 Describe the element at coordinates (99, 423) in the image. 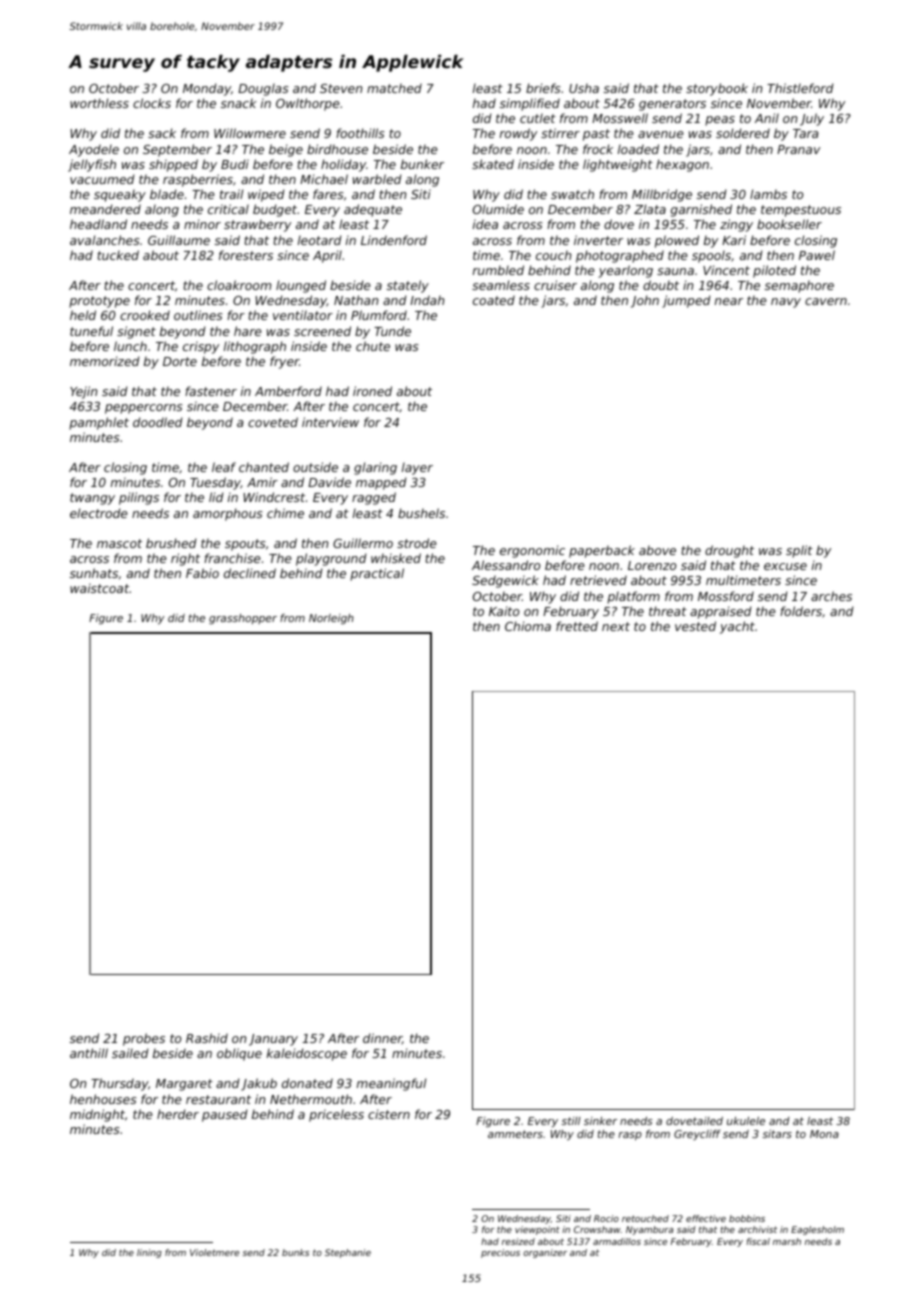

I see `pamphlet` at that location.
